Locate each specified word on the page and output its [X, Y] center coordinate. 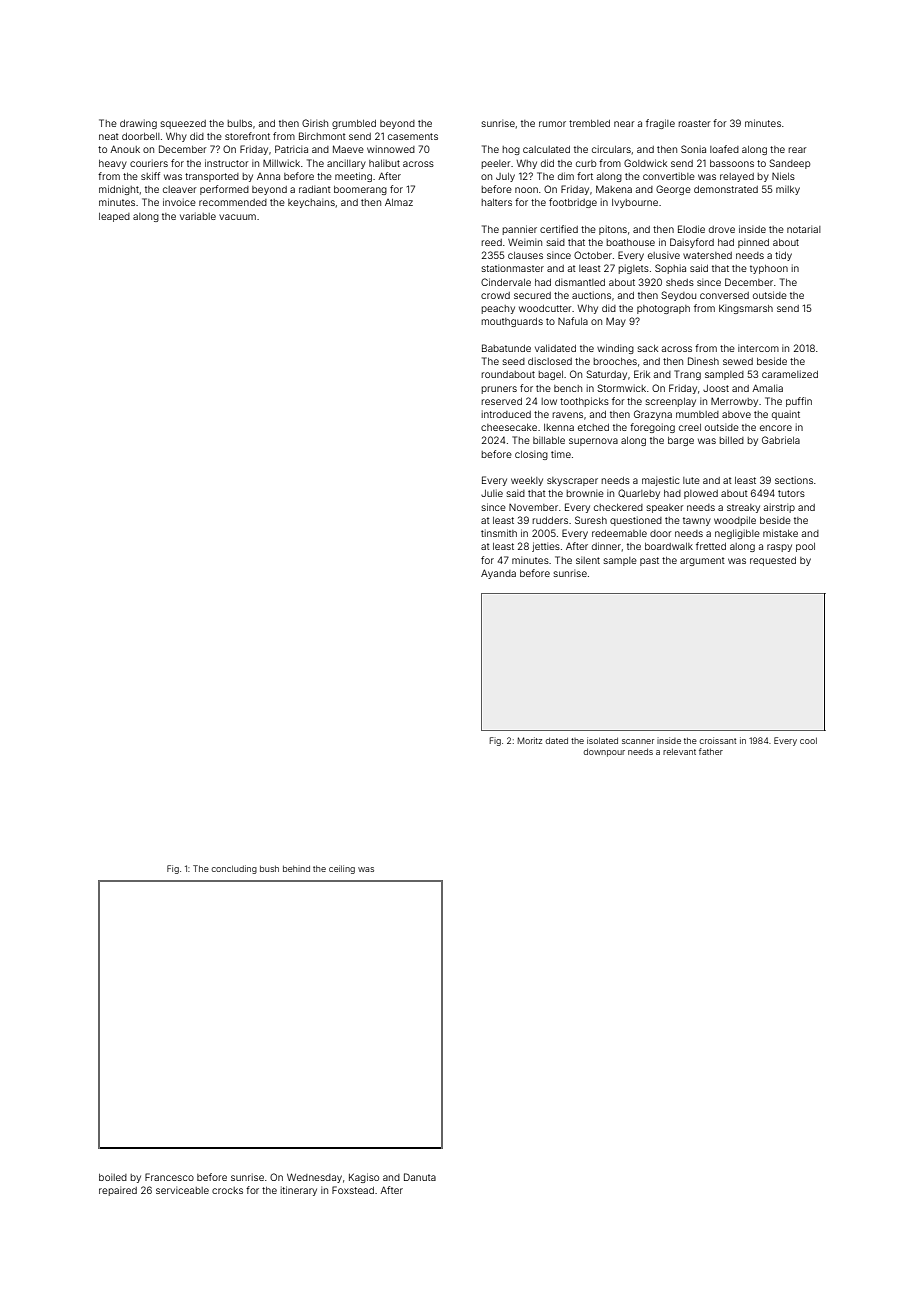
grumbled [354, 124]
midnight [119, 190]
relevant [679, 751]
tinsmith [499, 533]
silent [588, 560]
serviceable [182, 1190]
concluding [234, 869]
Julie [492, 493]
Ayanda [498, 574]
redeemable [619, 533]
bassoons [732, 163]
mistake [780, 533]
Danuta [420, 1177]
